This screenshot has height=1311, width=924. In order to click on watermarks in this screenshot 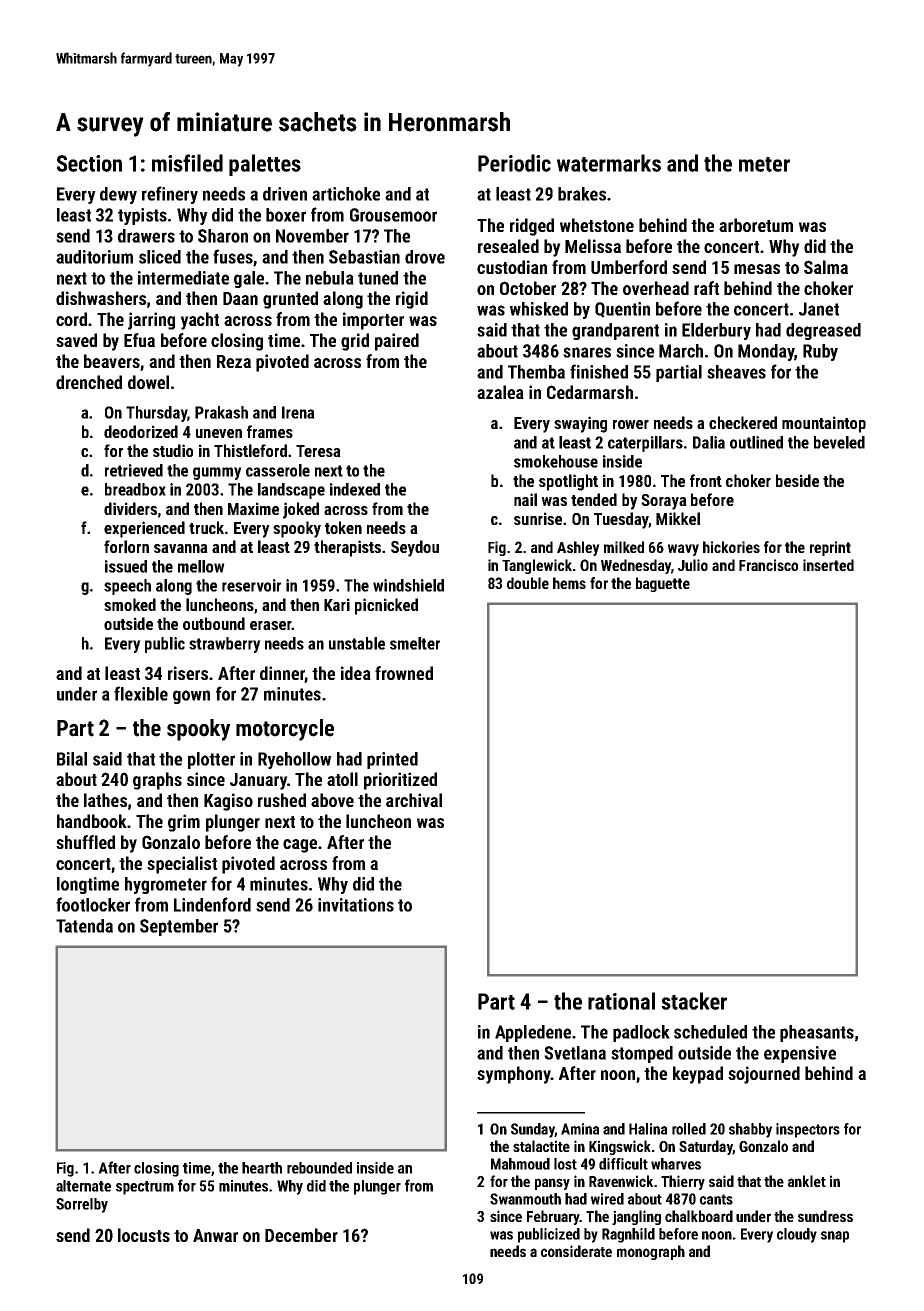, I will do `click(609, 163)`.
